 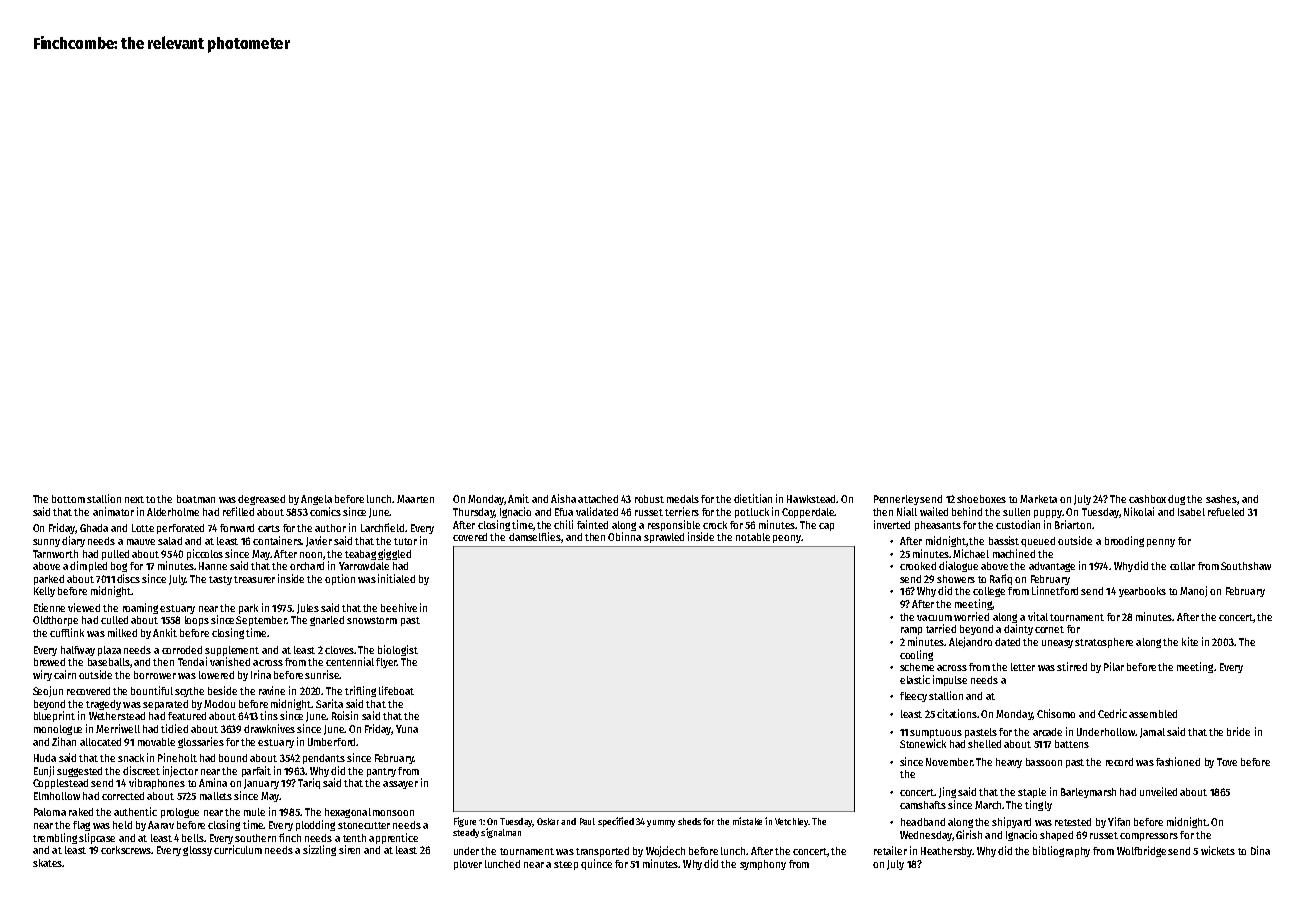 I want to click on Hanne, so click(x=213, y=566).
